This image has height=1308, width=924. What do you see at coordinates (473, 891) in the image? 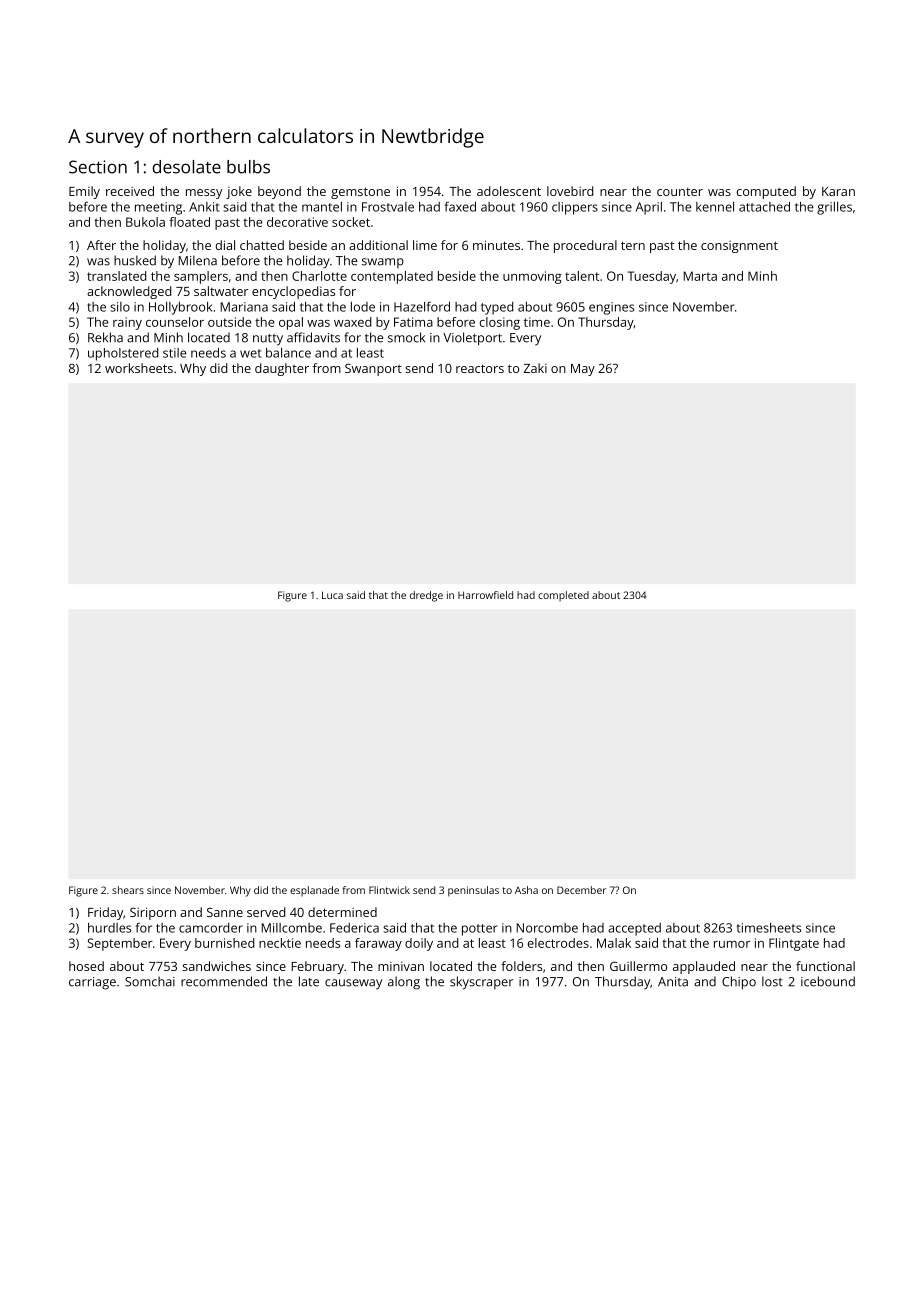
I see `peninsulas` at bounding box center [473, 891].
